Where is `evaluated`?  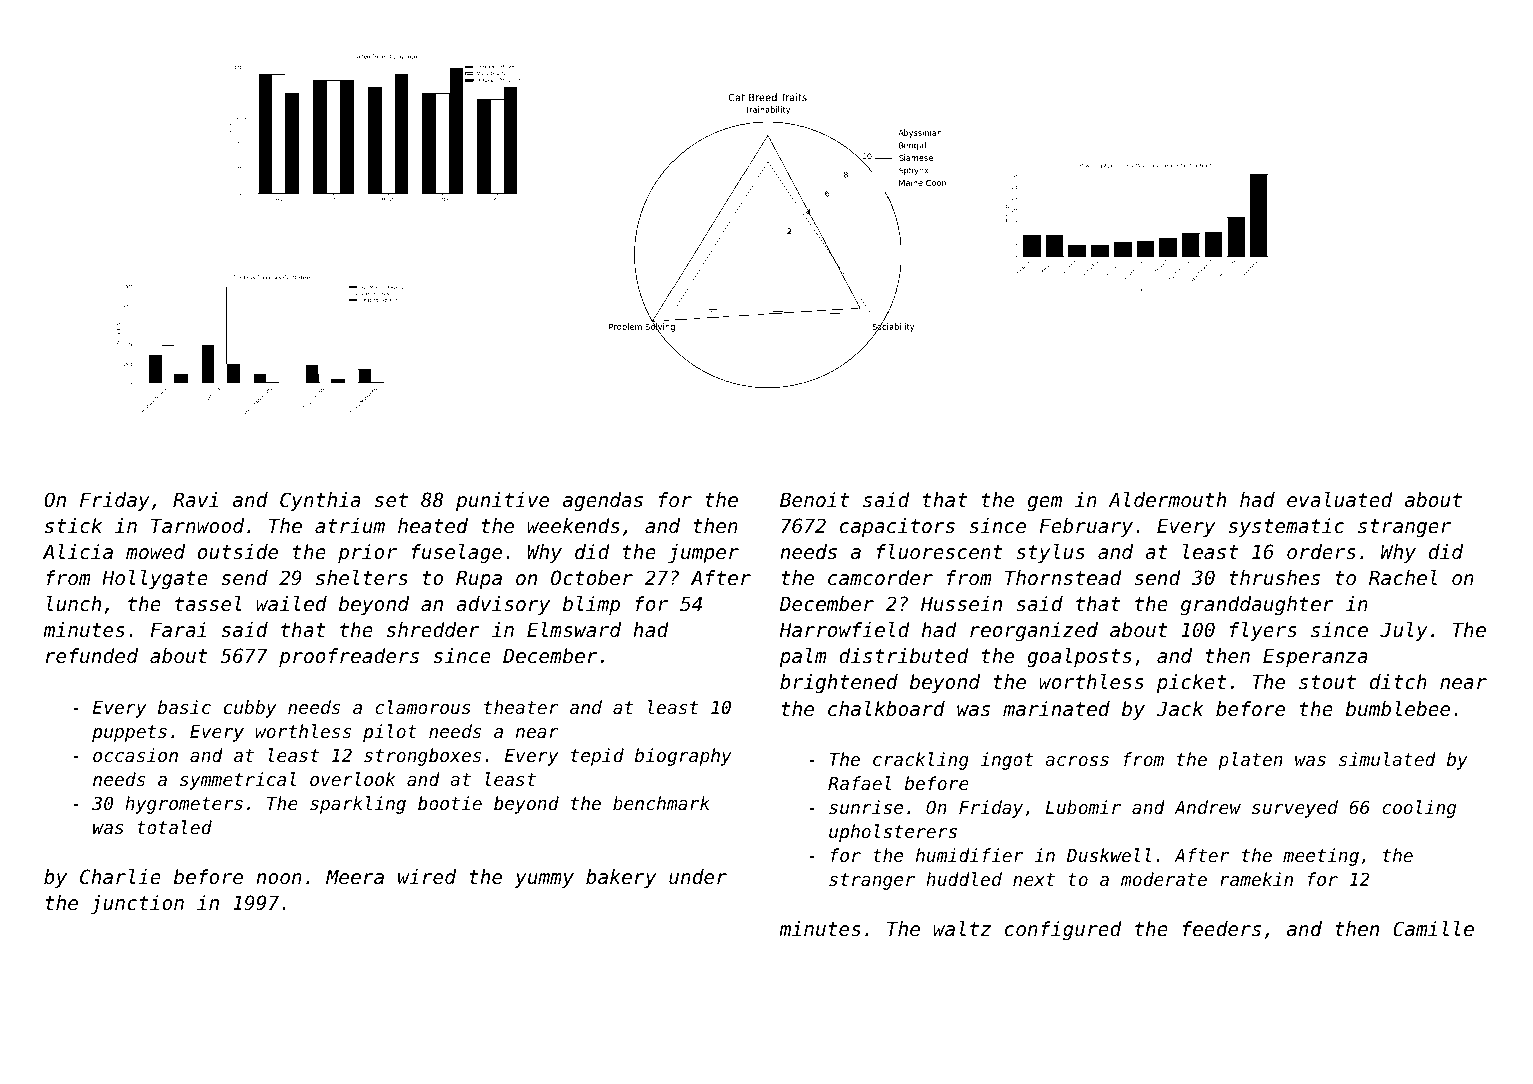
evaluated is located at coordinates (1340, 500).
